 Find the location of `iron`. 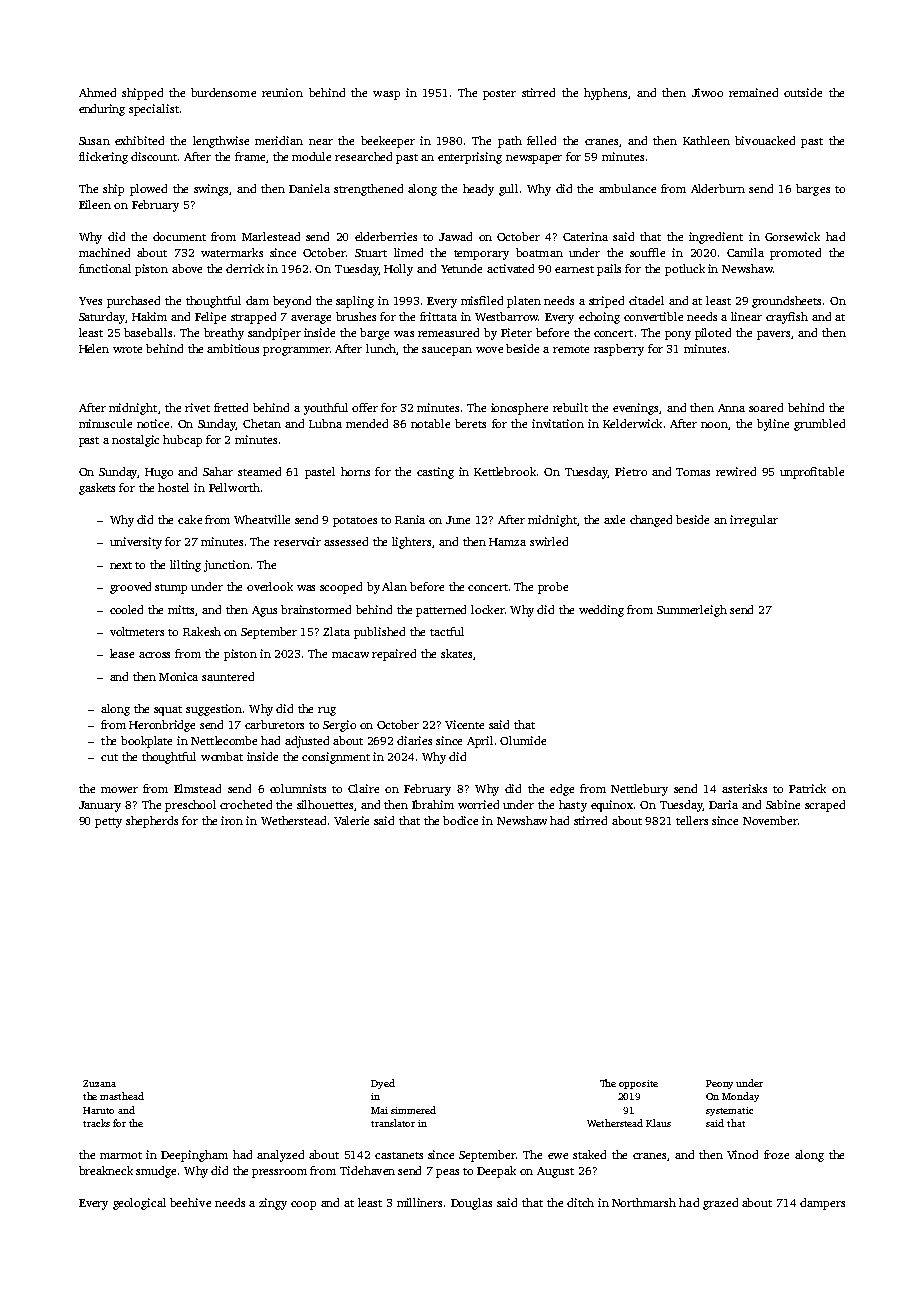

iron is located at coordinates (232, 820).
